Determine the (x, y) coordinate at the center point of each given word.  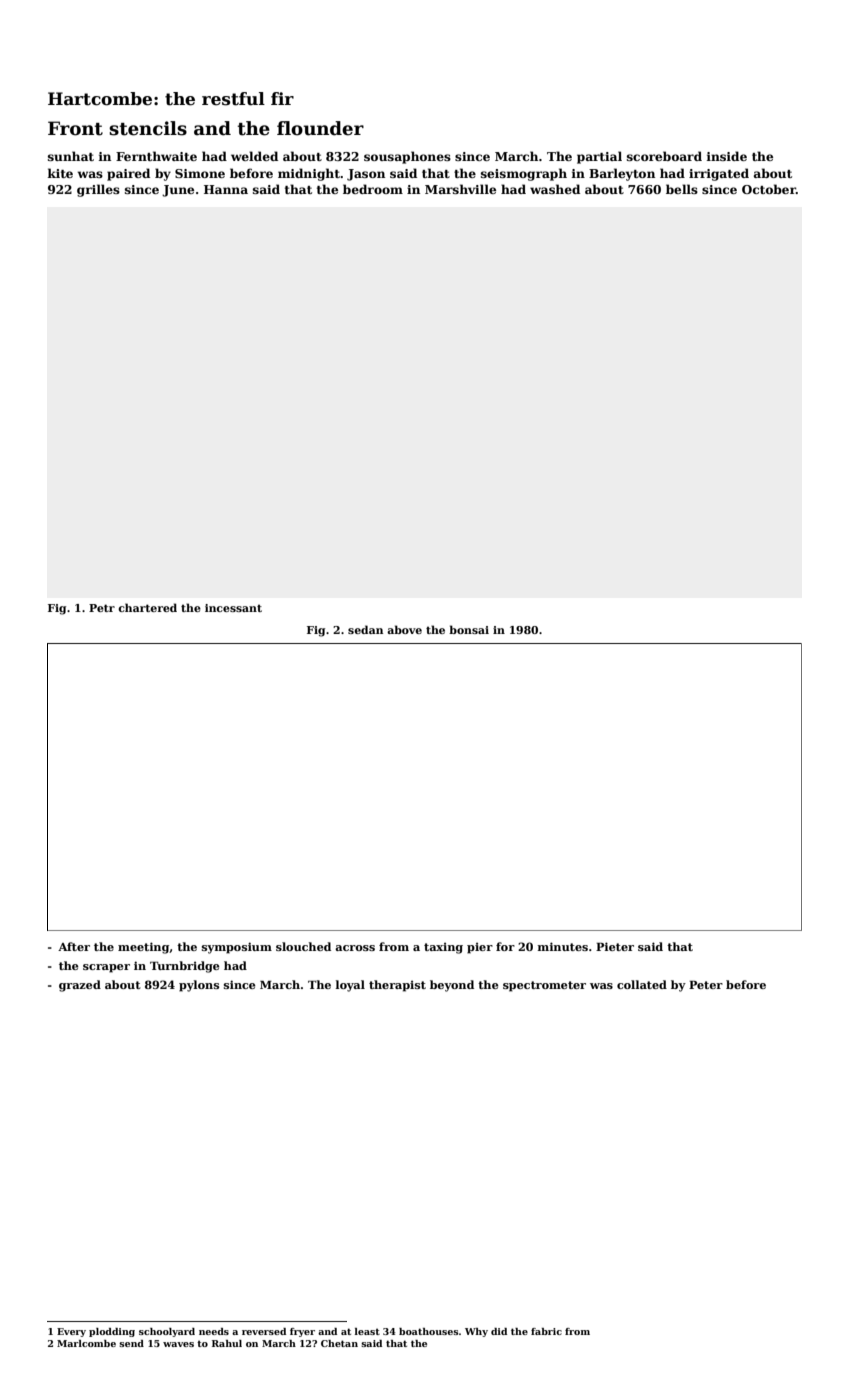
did (499, 1331)
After (74, 946)
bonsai (469, 629)
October (769, 189)
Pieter (615, 946)
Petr (102, 608)
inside (727, 156)
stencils (148, 128)
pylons (199, 986)
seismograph (524, 174)
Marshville (460, 189)
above (404, 629)
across (355, 948)
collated (642, 984)
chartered (147, 607)
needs (214, 1331)
